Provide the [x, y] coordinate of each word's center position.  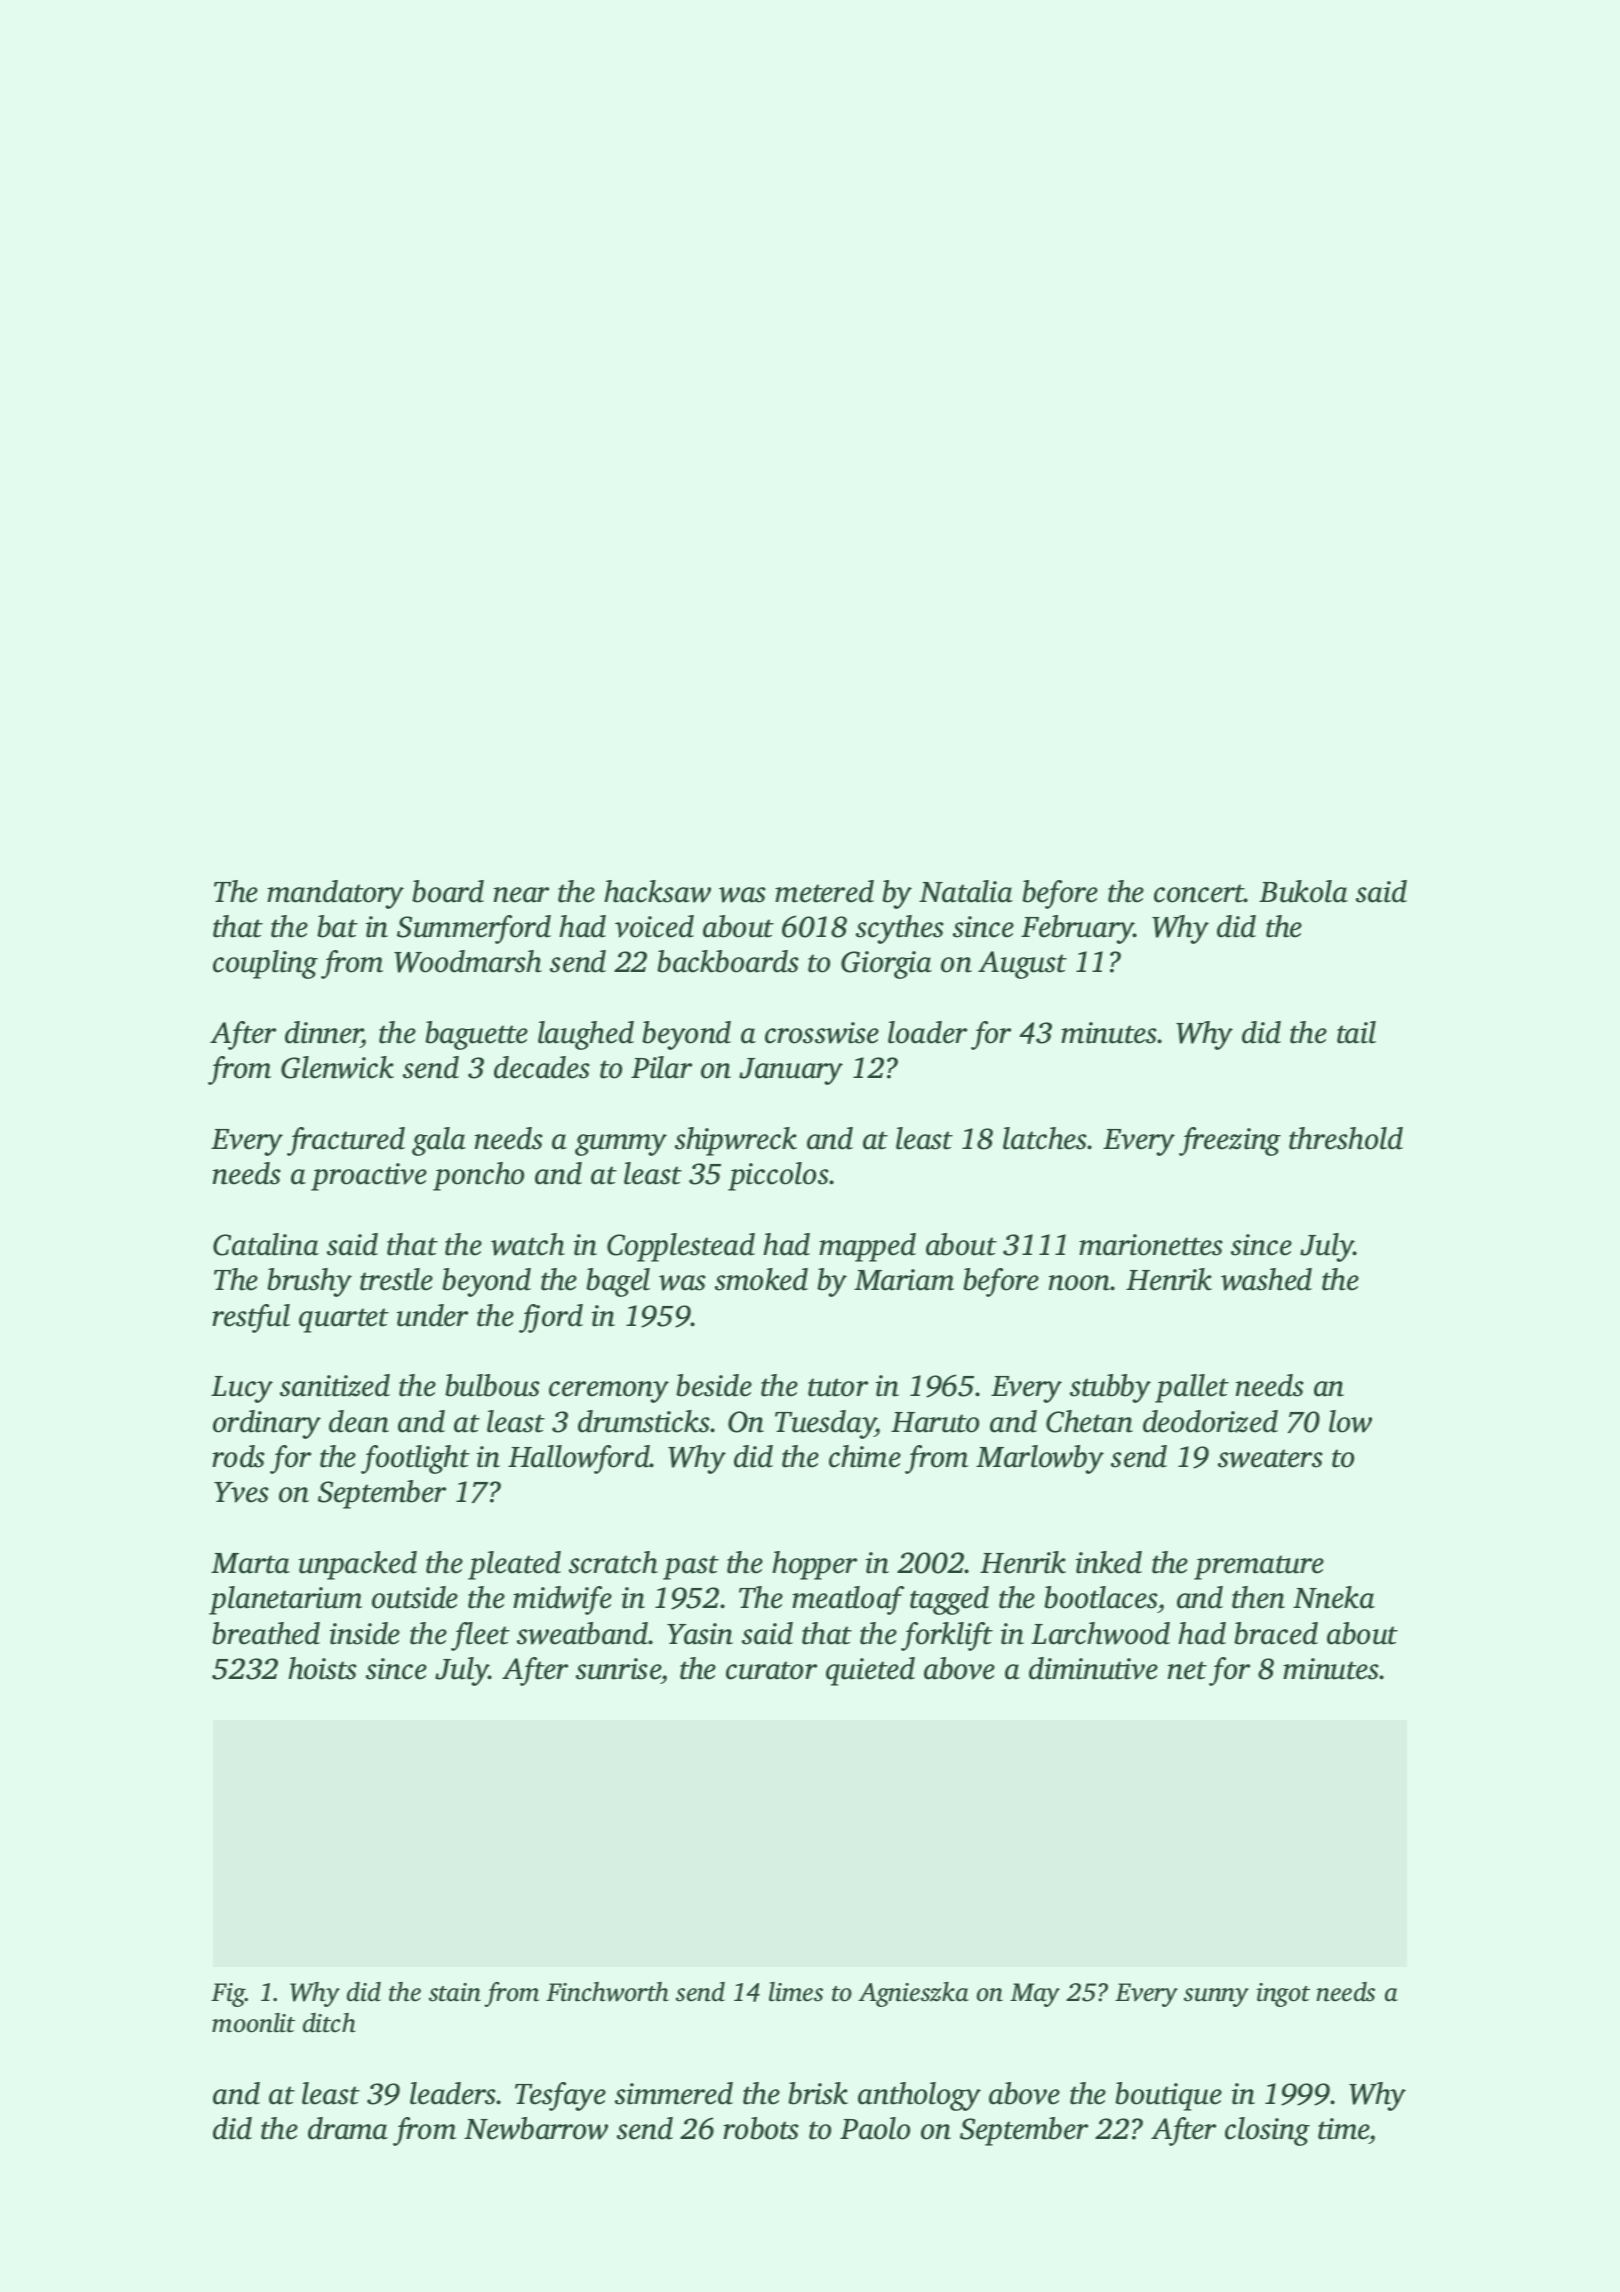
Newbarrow [536, 2128]
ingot [1283, 1995]
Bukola [1303, 891]
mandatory [335, 894]
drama [348, 2128]
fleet [480, 1636]
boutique [1168, 2096]
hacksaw [657, 891]
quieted [870, 1671]
